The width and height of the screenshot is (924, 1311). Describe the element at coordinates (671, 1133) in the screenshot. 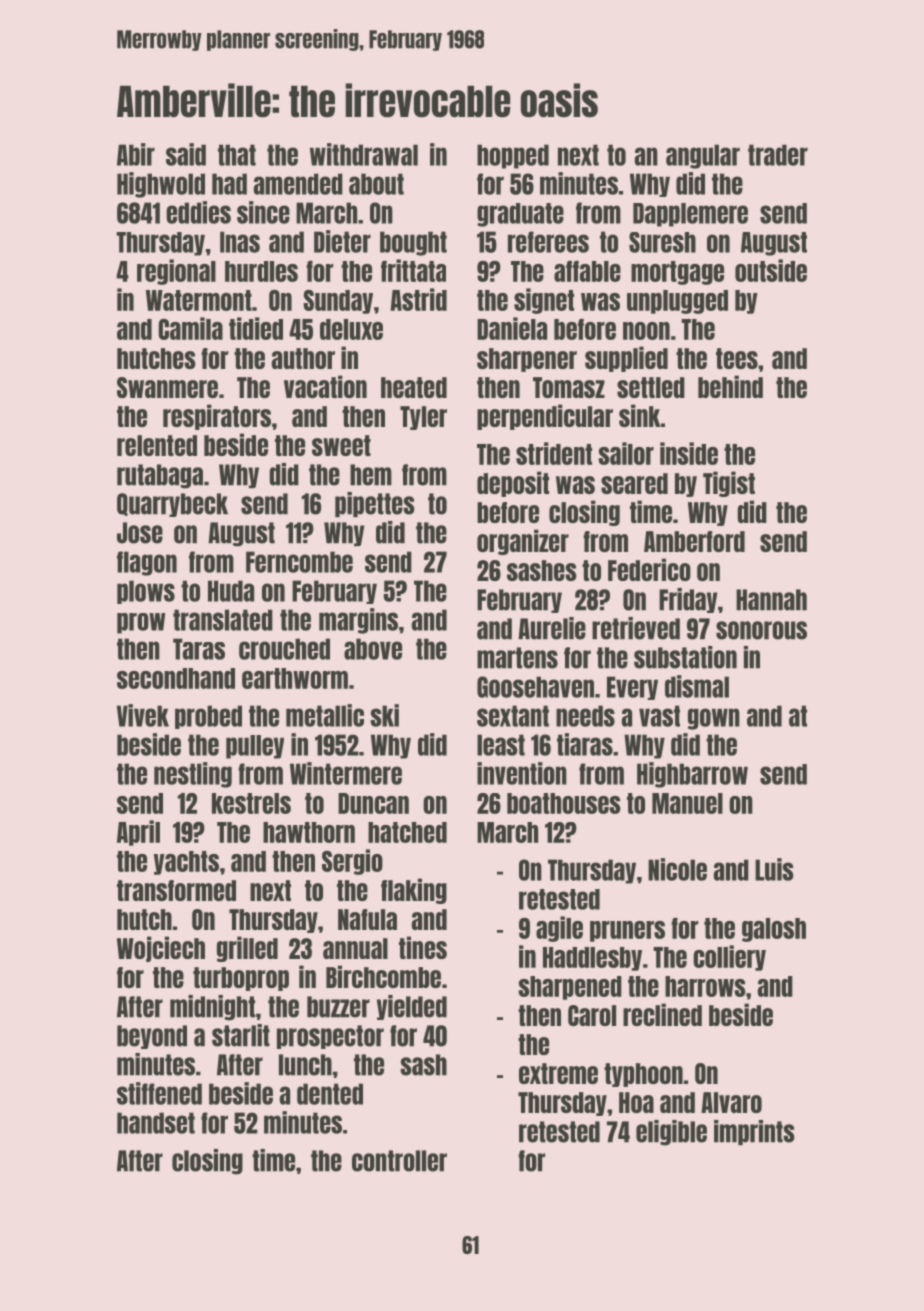

I see `eligible` at that location.
